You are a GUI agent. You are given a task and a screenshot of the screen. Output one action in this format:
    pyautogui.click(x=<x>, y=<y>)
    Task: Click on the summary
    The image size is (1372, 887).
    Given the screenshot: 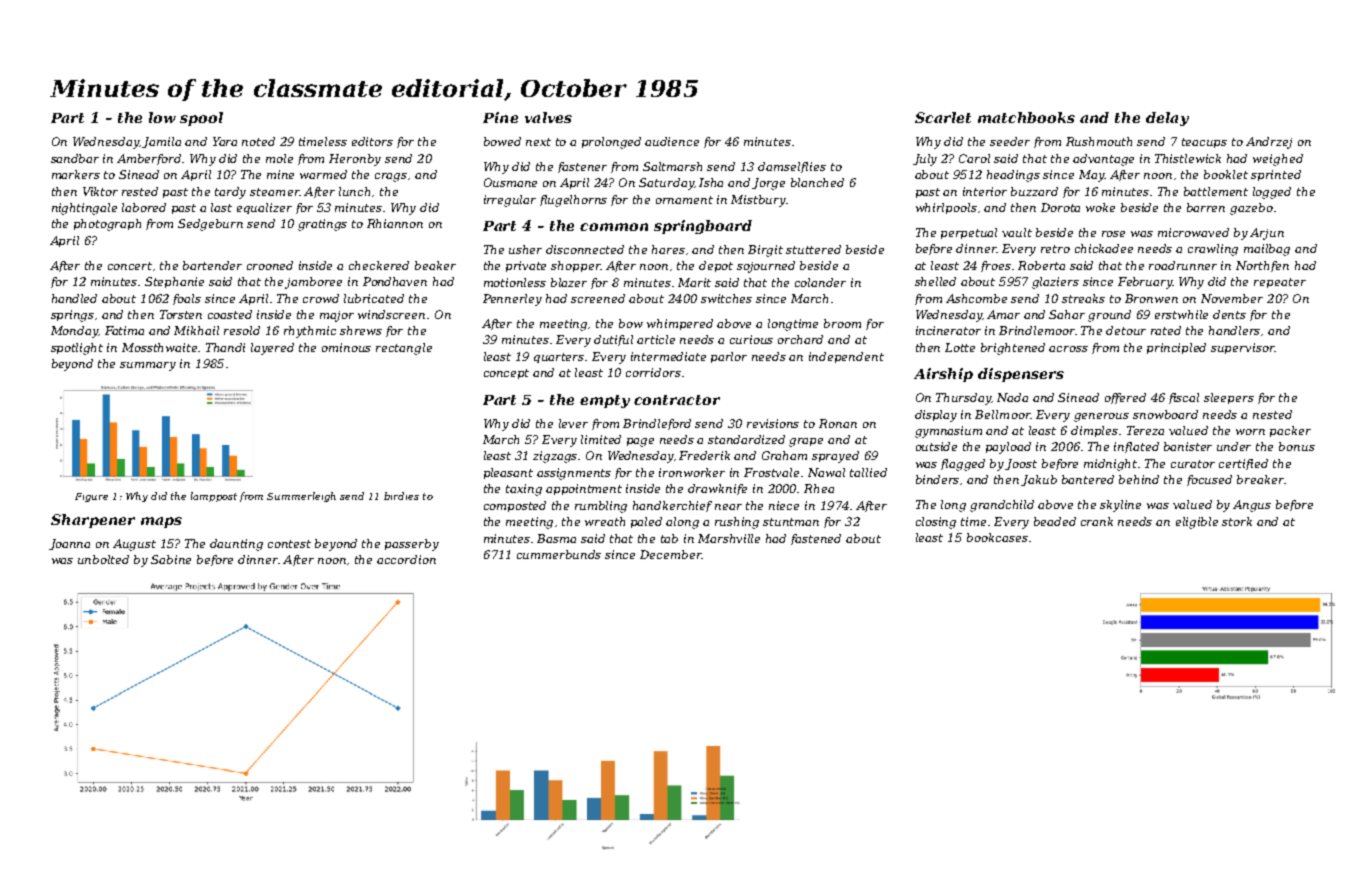 What is the action you would take?
    pyautogui.click(x=148, y=366)
